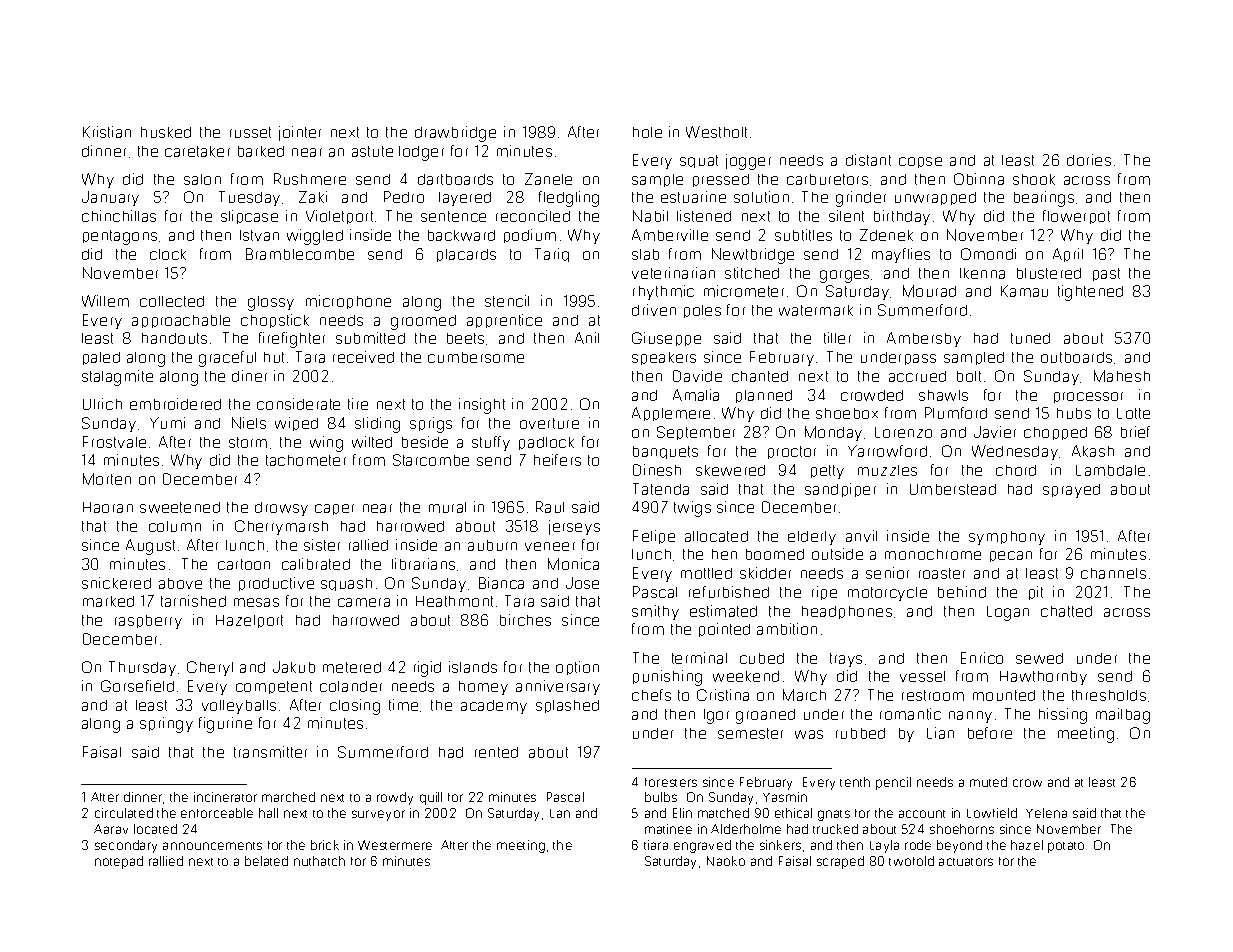  What do you see at coordinates (1089, 160) in the screenshot?
I see `dories` at bounding box center [1089, 160].
